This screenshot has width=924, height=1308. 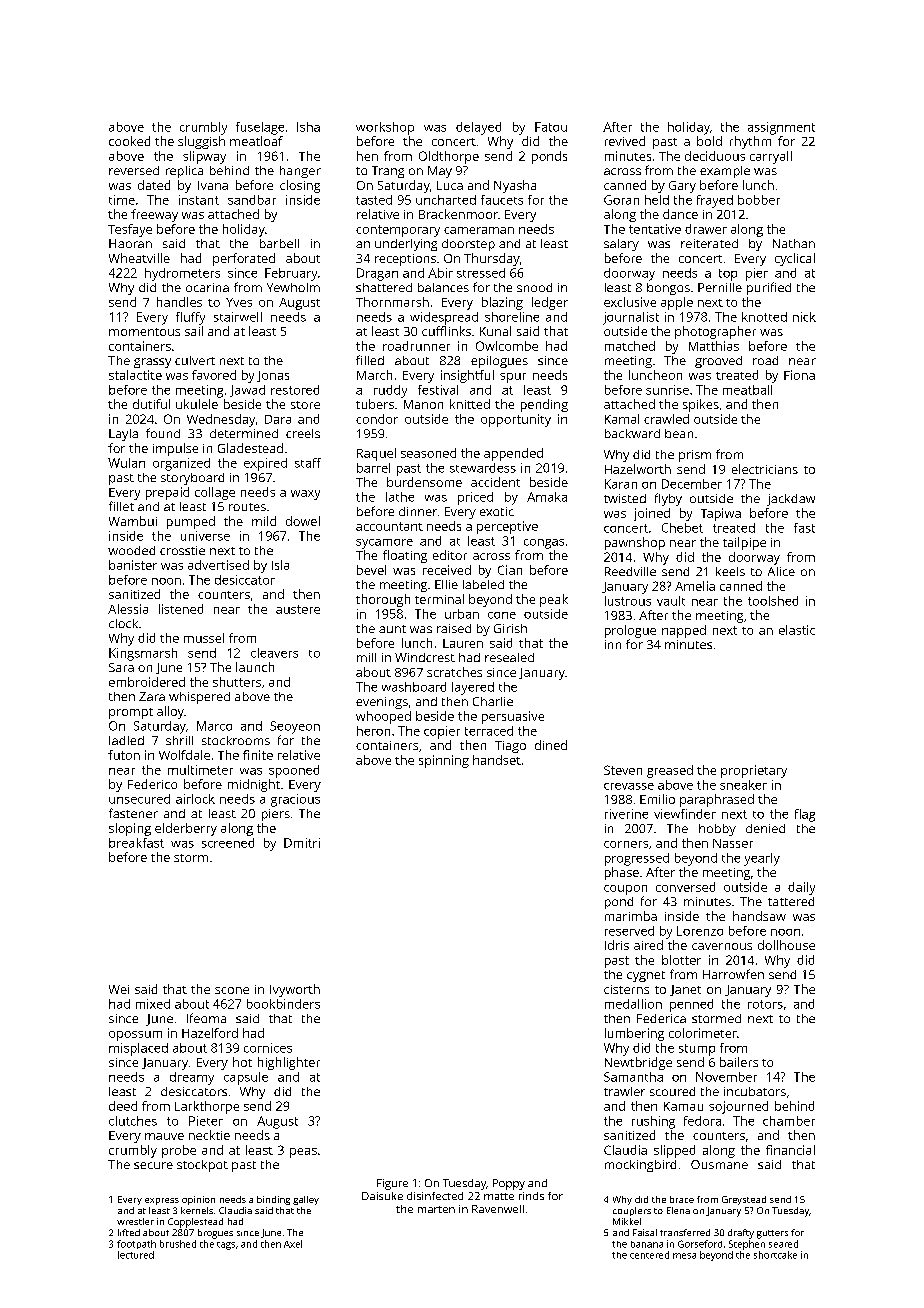 What do you see at coordinates (371, 570) in the screenshot?
I see `bevel` at bounding box center [371, 570].
